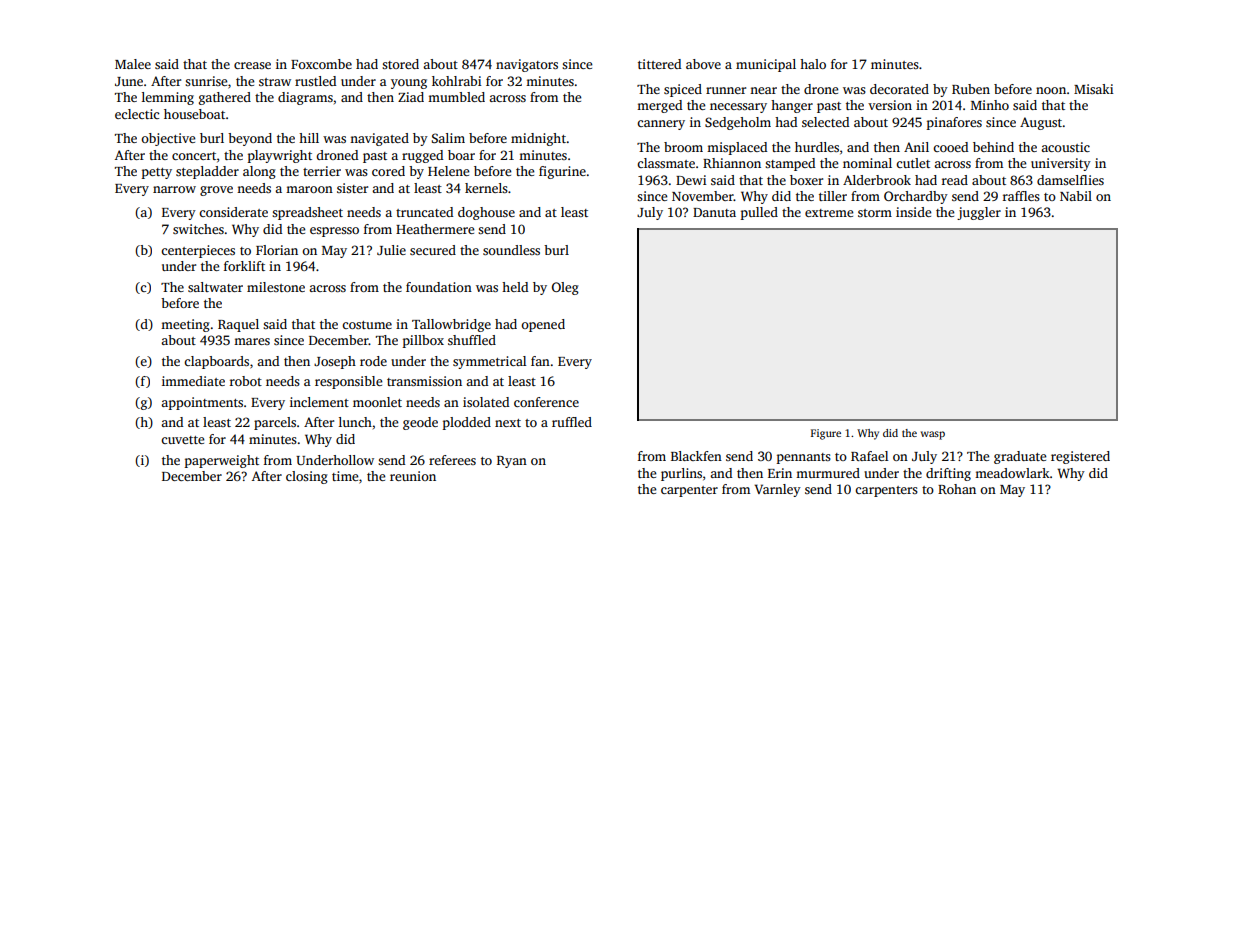  I want to click on Malee, so click(133, 64).
